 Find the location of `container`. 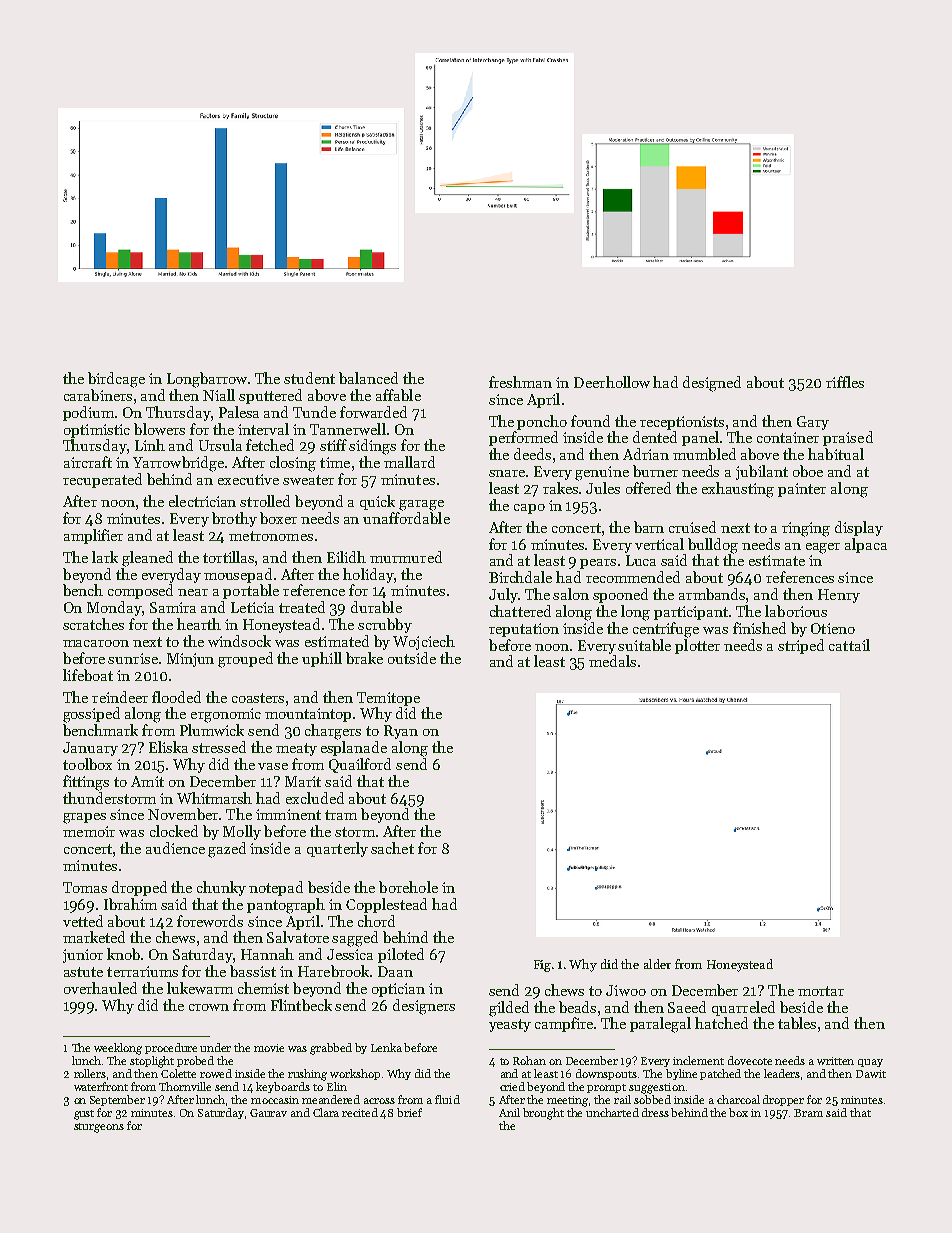

container is located at coordinates (788, 437).
